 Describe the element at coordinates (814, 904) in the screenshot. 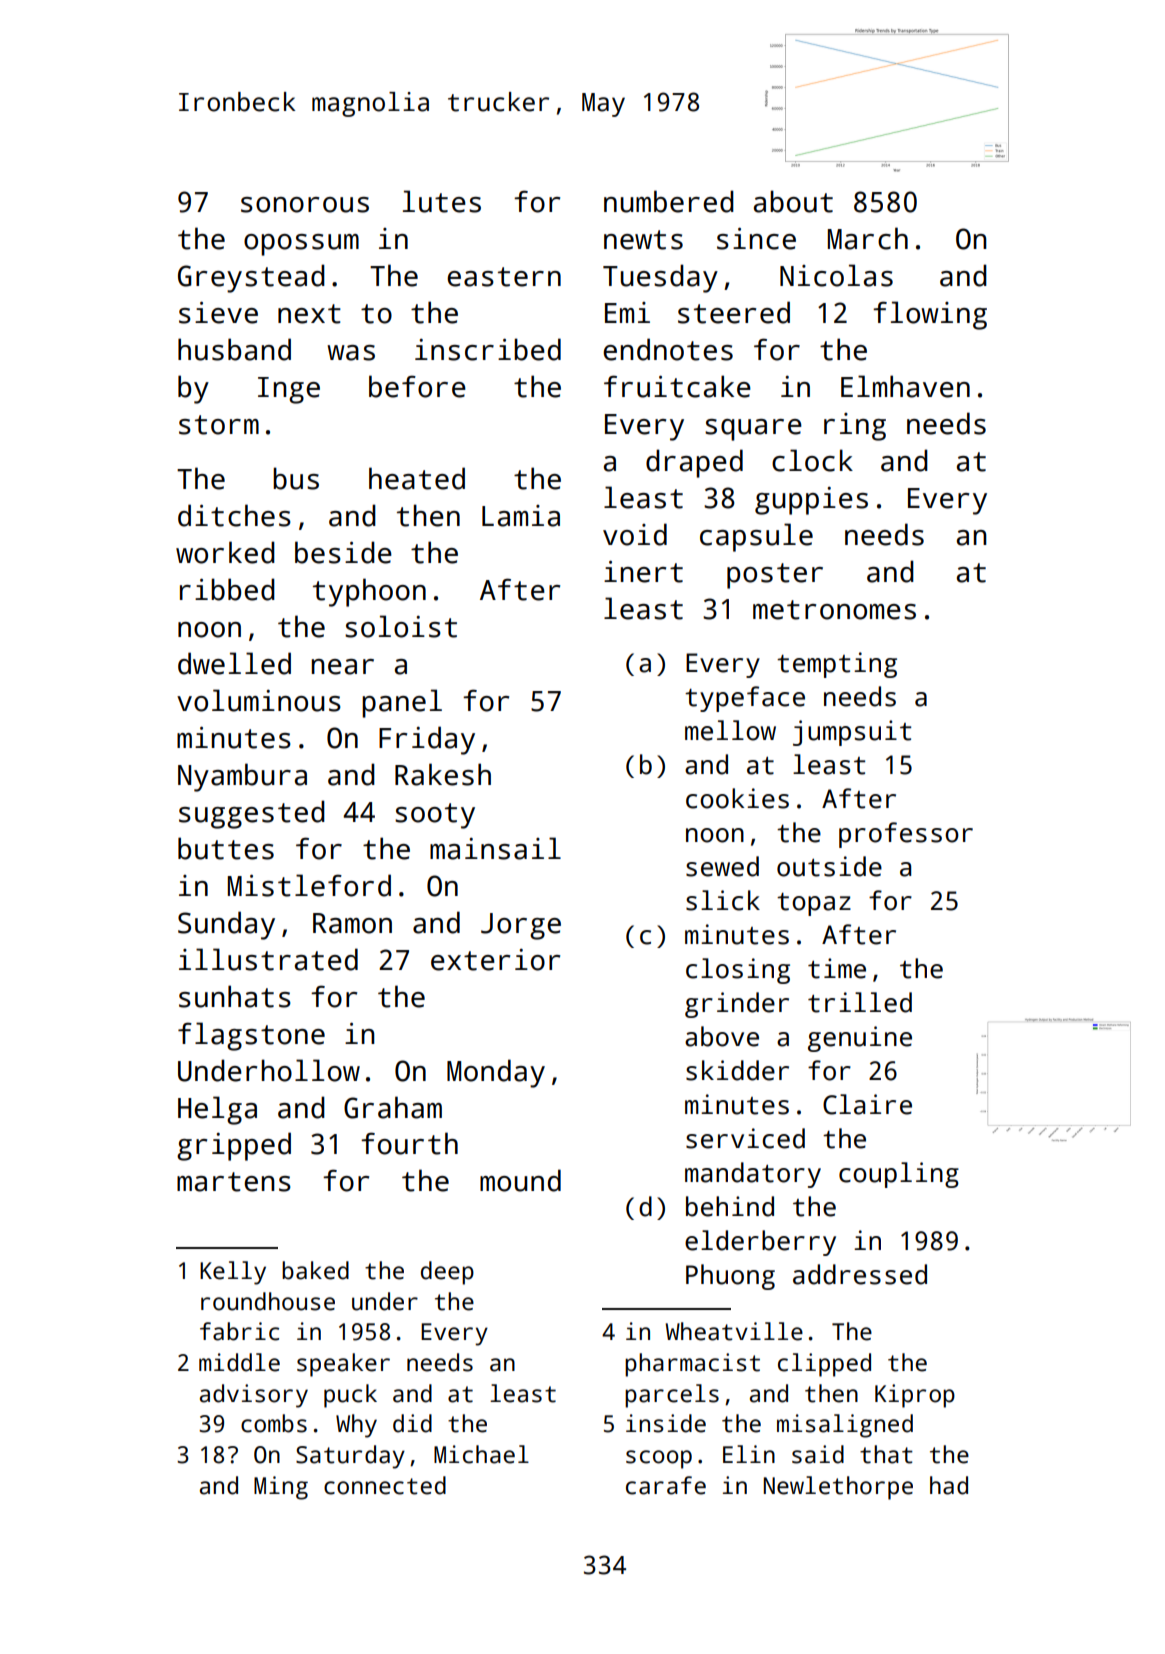

I see `topaz` at that location.
